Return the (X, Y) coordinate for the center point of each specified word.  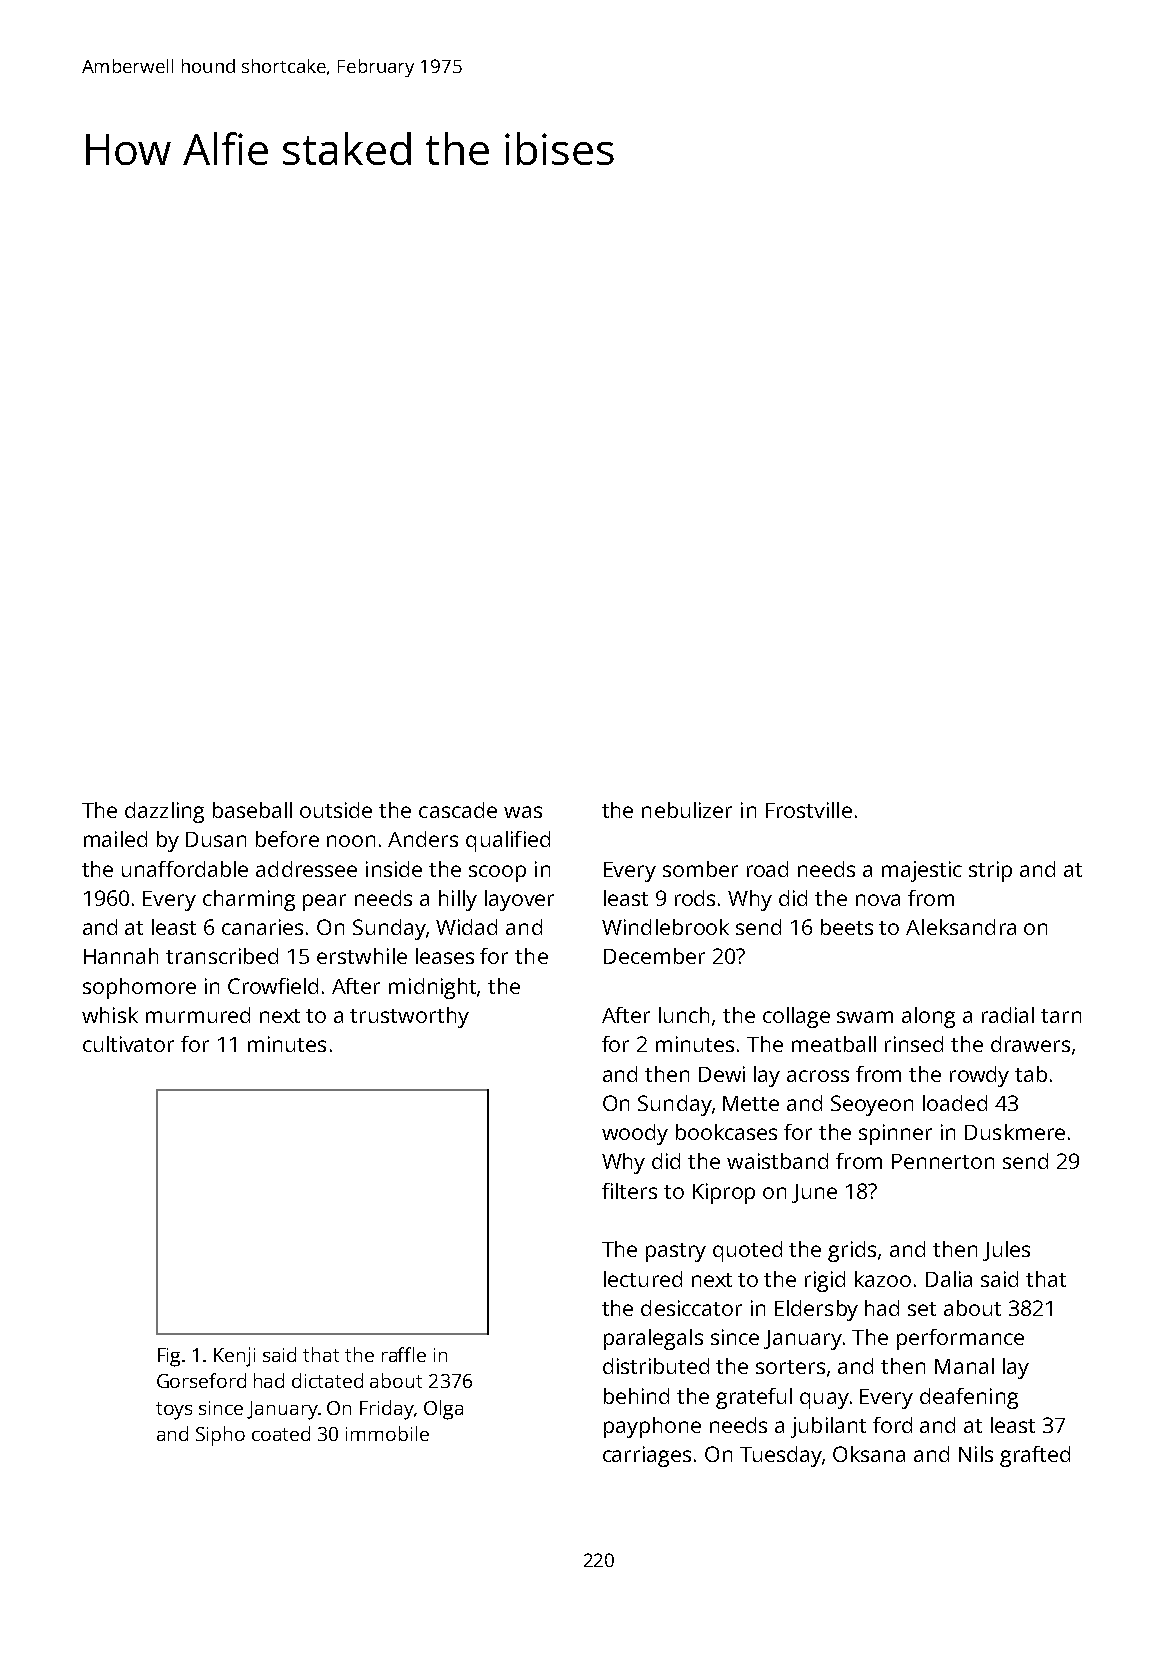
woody (635, 1134)
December (654, 956)
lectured (643, 1279)
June (814, 1193)
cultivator (128, 1044)
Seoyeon (872, 1105)
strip (990, 871)
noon (351, 841)
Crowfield (273, 986)
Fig (169, 1357)
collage (796, 1017)
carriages (647, 1456)
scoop (497, 873)
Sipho (220, 1436)
